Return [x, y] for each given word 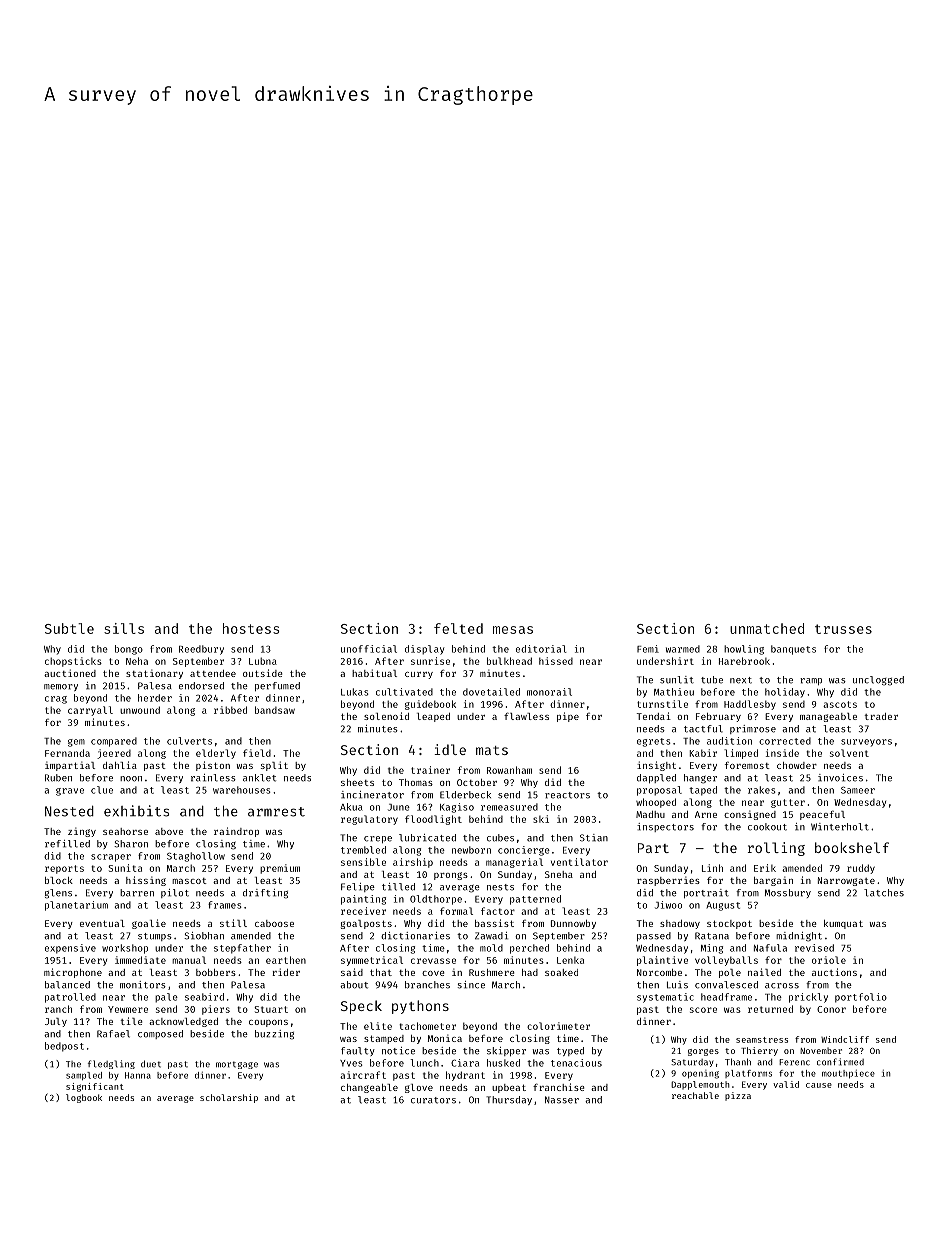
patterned [535, 900]
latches [884, 893]
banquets [793, 650]
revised [814, 948]
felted [458, 628]
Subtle [69, 628]
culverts [189, 741]
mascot [189, 881]
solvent [849, 753]
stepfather [242, 949]
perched [529, 949]
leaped [433, 717]
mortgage [237, 1065]
